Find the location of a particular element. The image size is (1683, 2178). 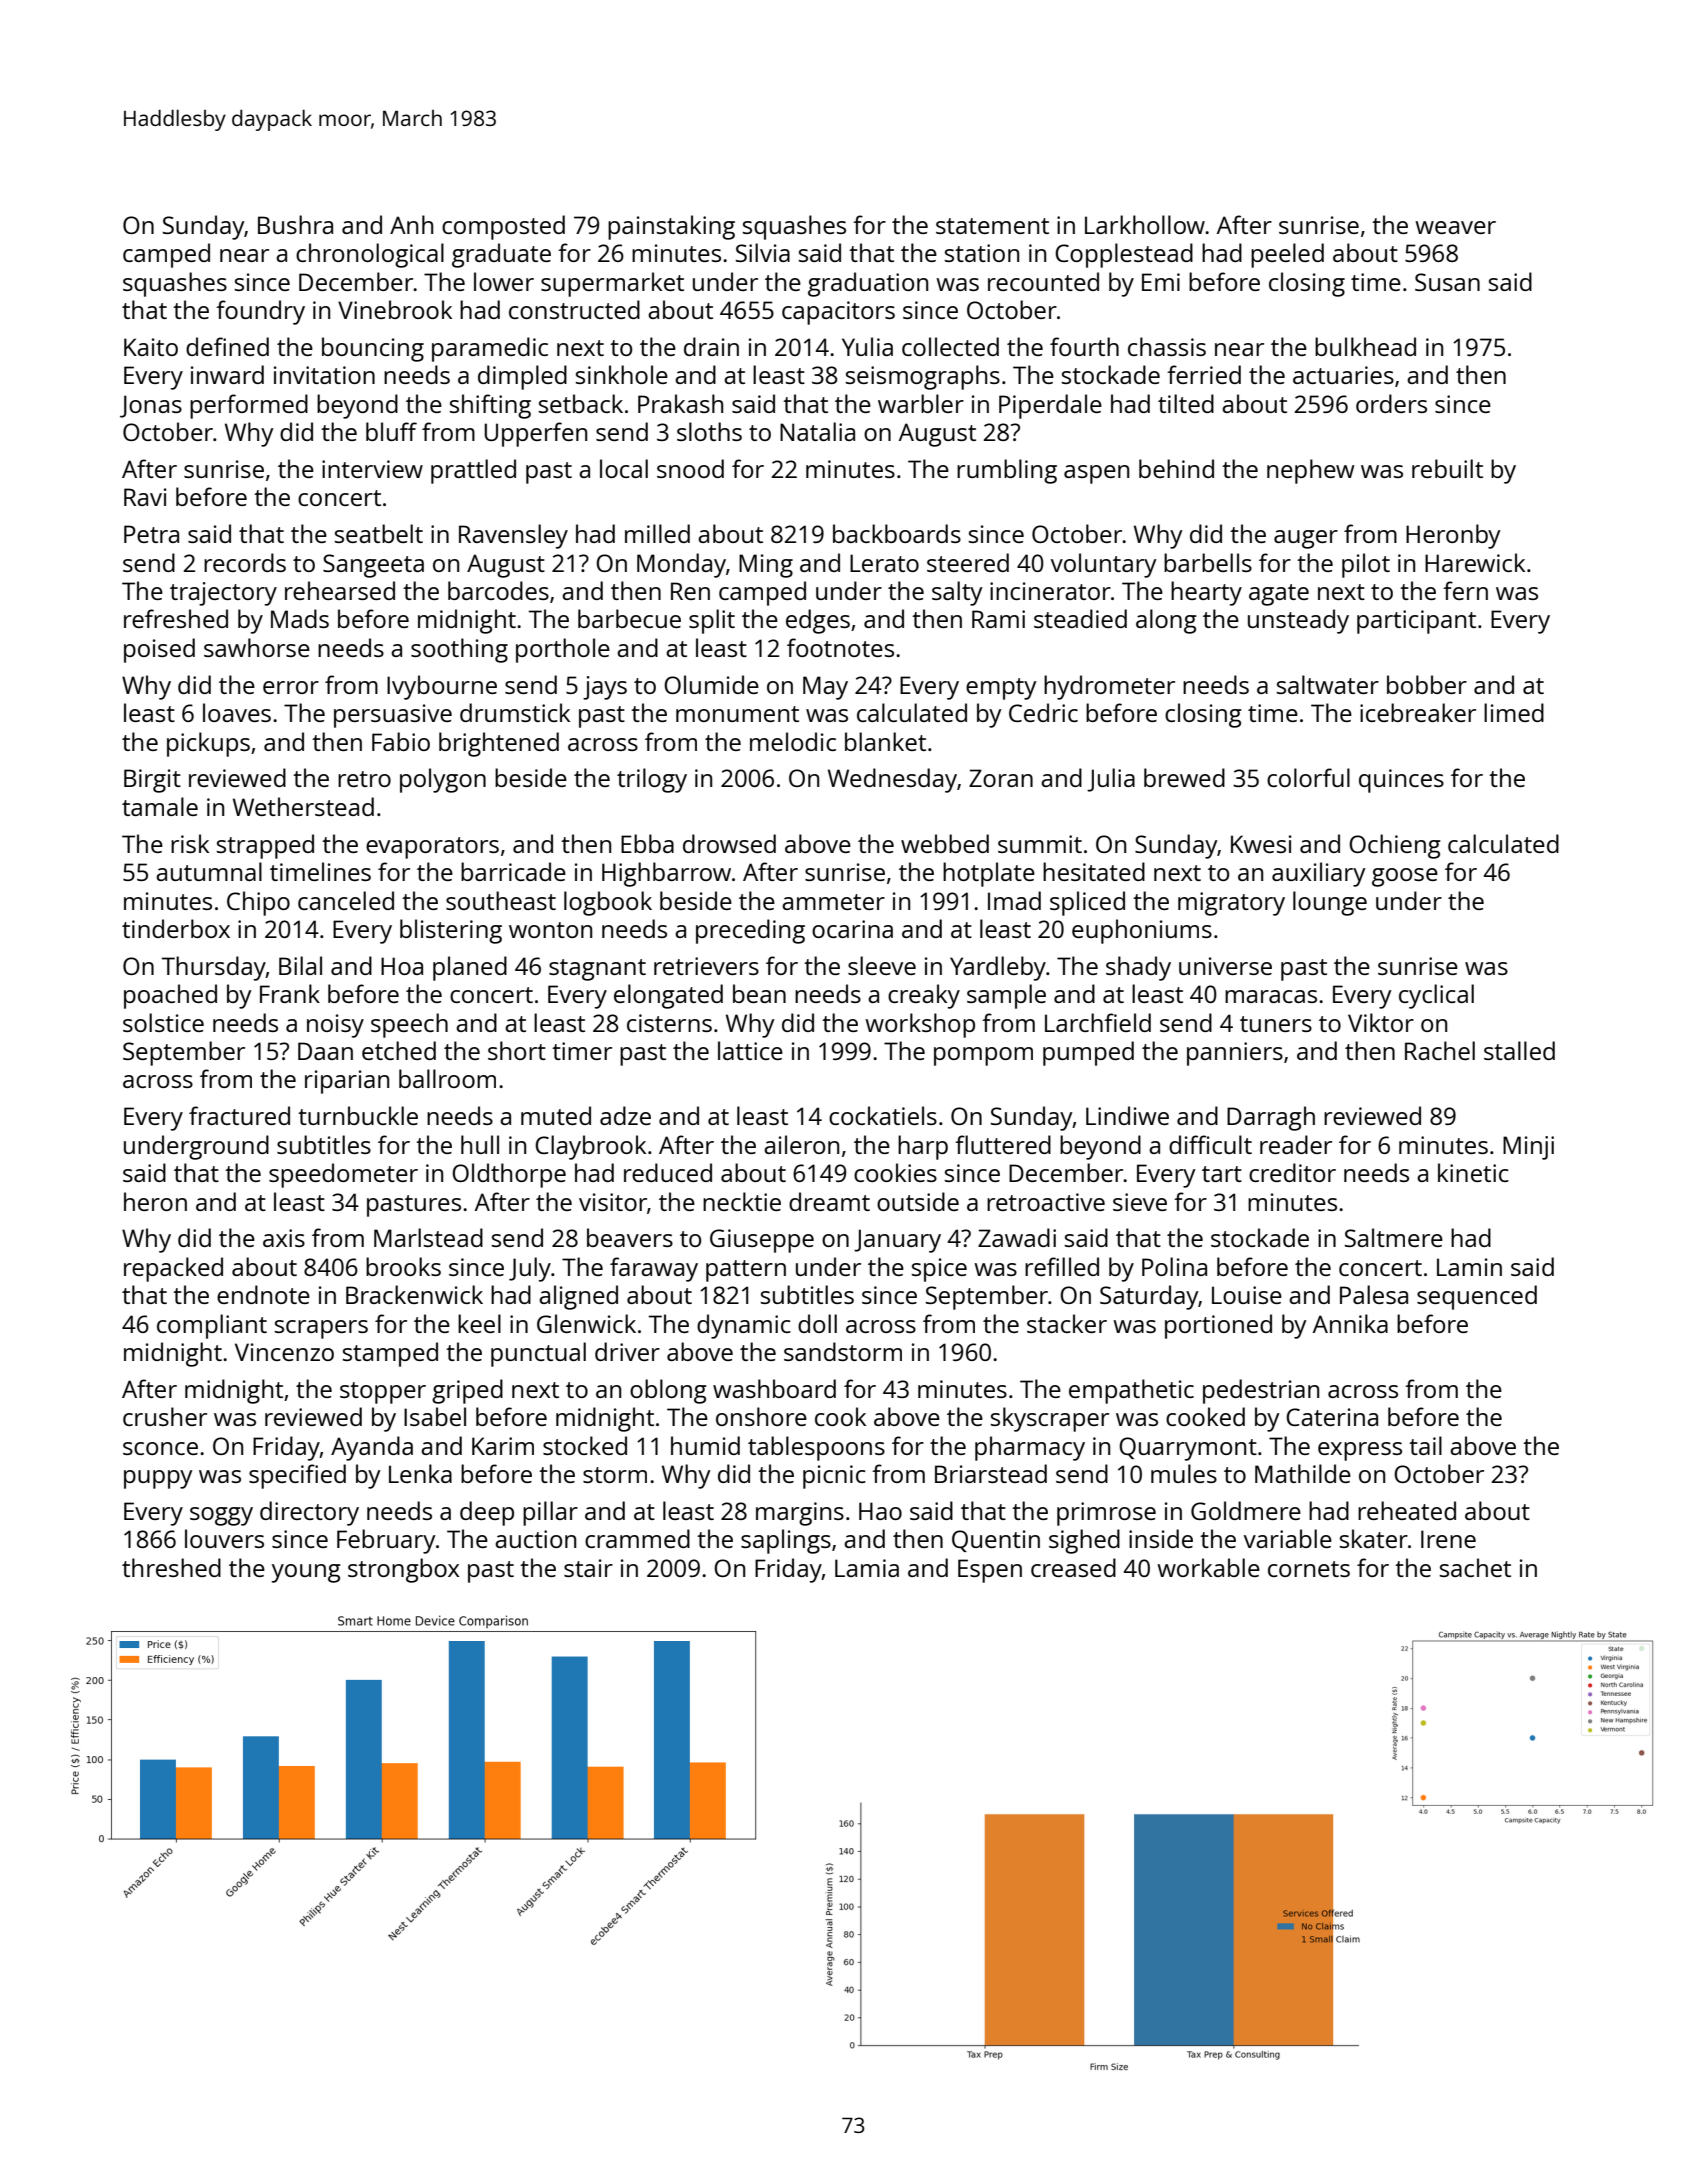

tinderbox is located at coordinates (176, 928).
